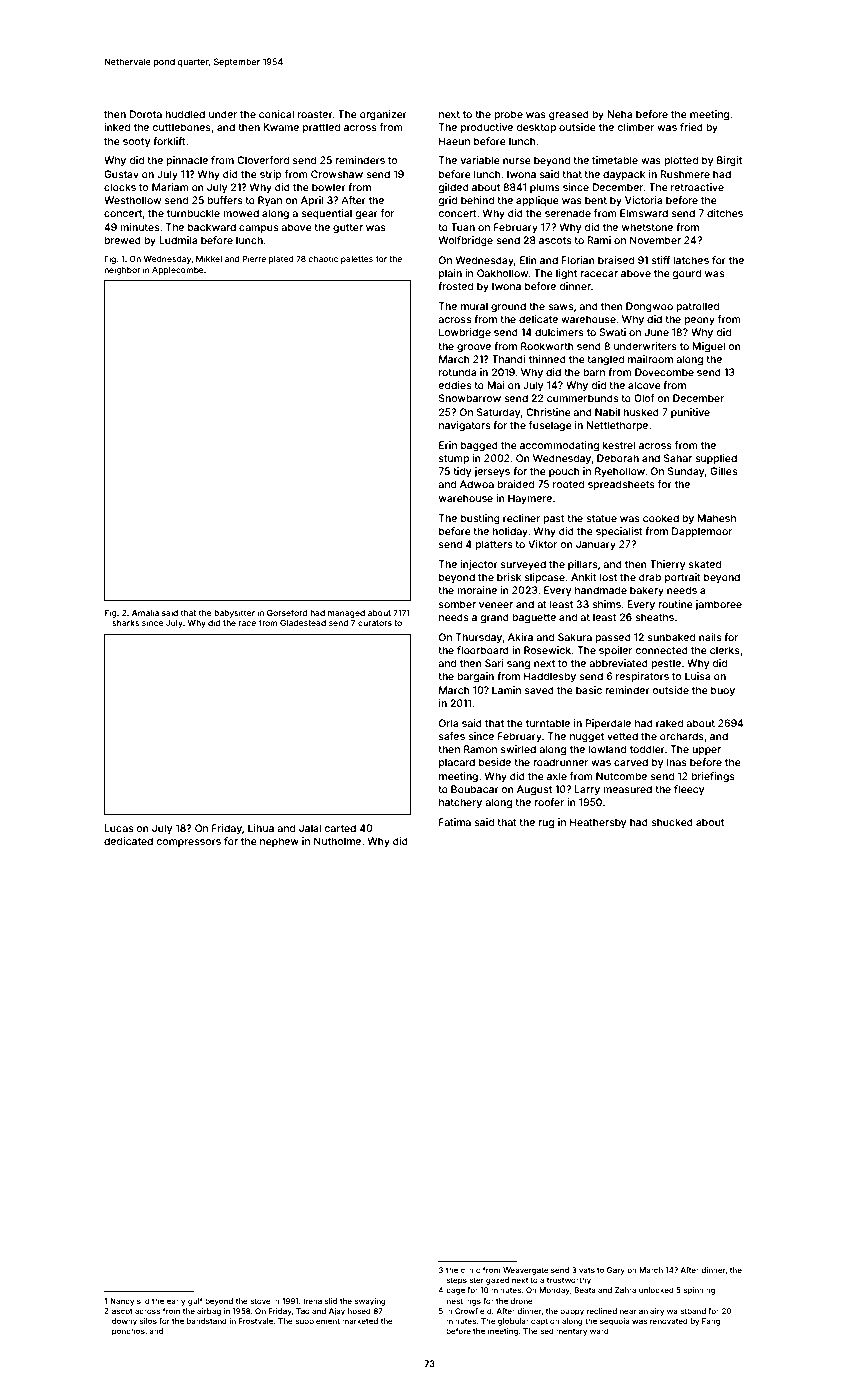 The width and height of the page is (849, 1400). What do you see at coordinates (448, 445) in the page?
I see `Erin` at bounding box center [448, 445].
